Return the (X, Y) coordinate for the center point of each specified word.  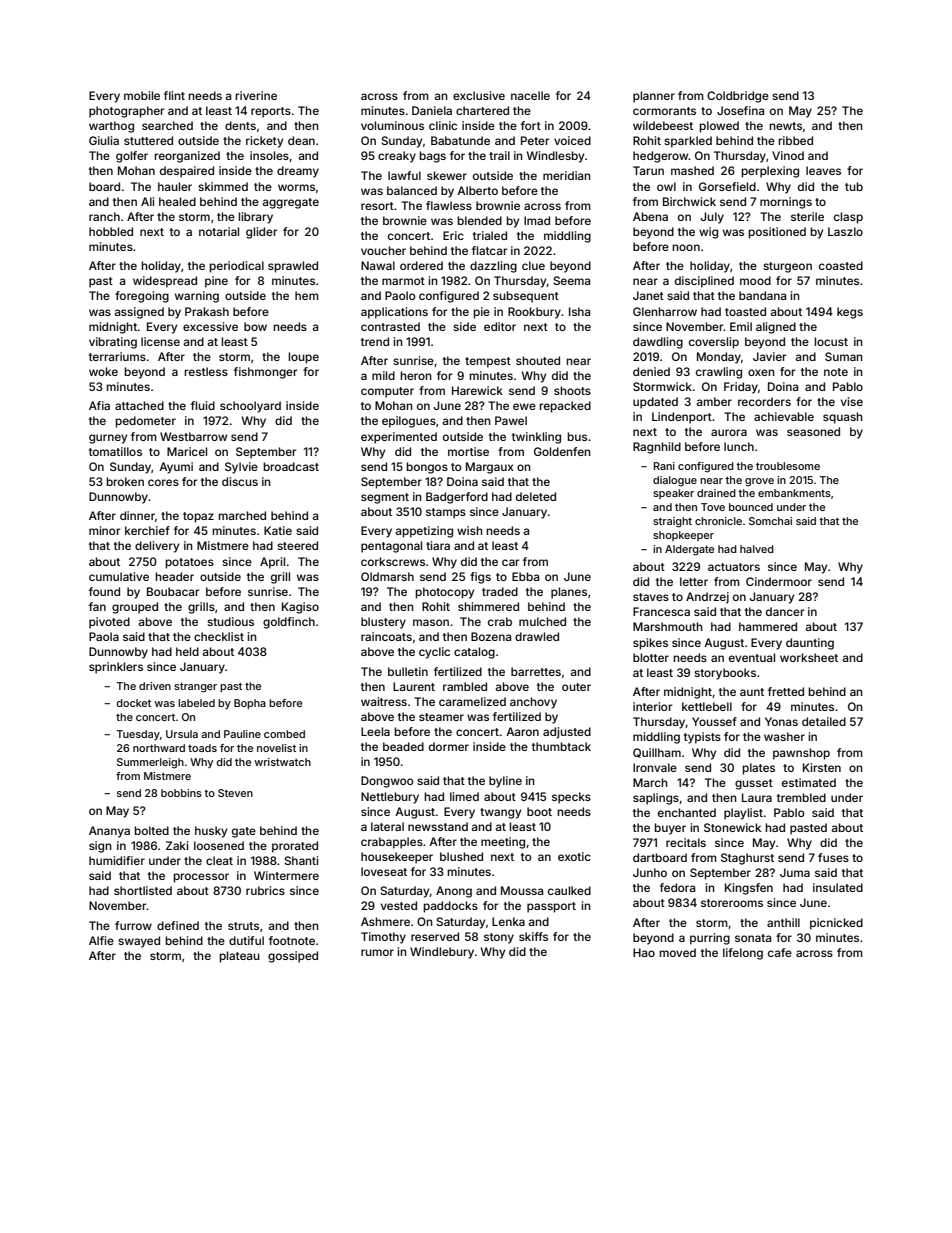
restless (206, 371)
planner (654, 97)
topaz (198, 517)
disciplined (704, 282)
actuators (734, 567)
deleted (536, 496)
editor (500, 326)
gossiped (293, 957)
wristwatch (282, 762)
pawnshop (801, 754)
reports (271, 112)
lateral (387, 826)
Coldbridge (738, 97)
